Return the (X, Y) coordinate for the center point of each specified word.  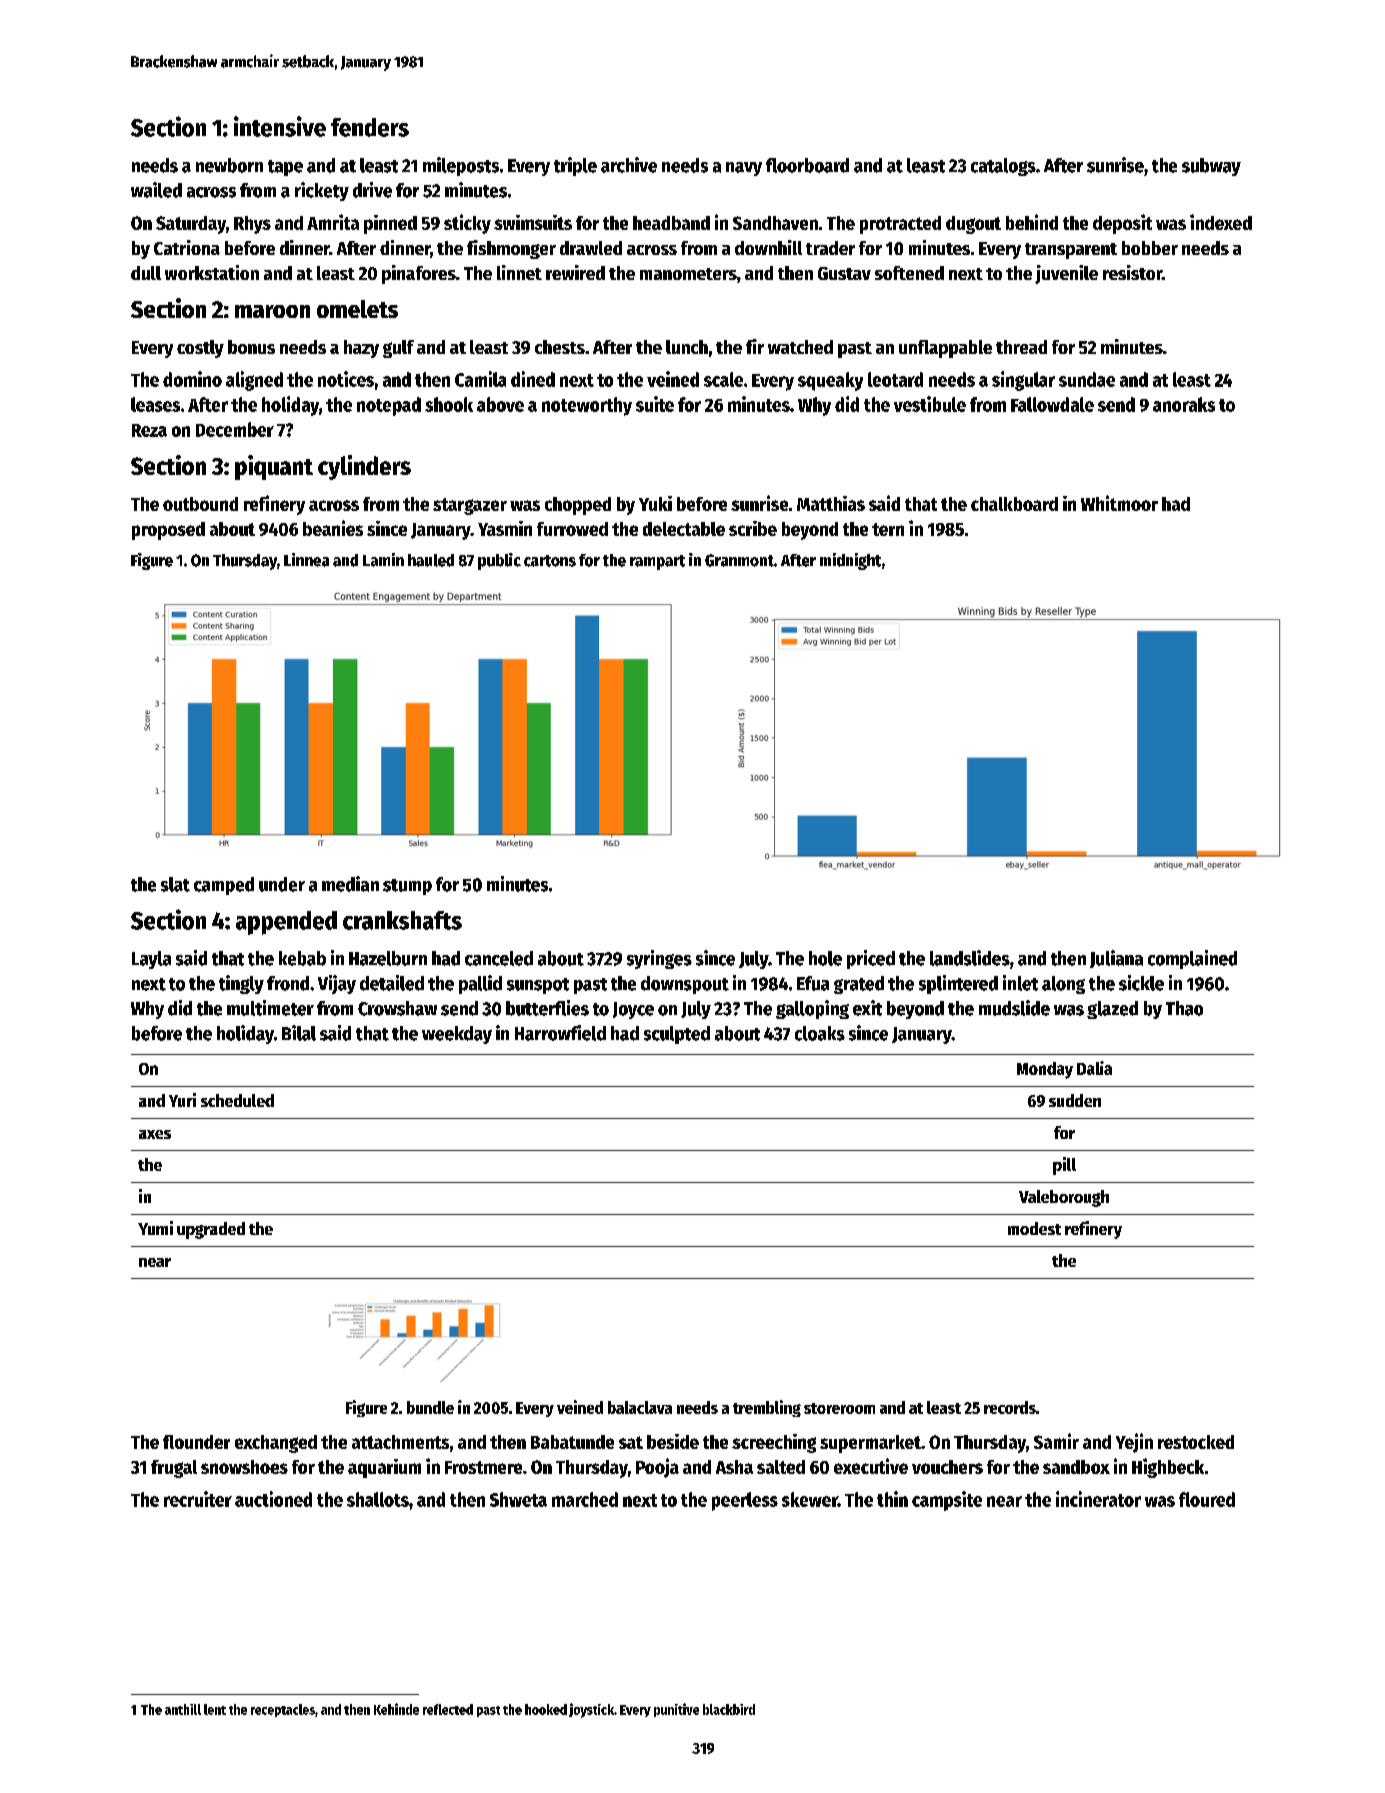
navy (744, 169)
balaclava (640, 1407)
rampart (657, 562)
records (1010, 1407)
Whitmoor (1119, 503)
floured (1207, 1499)
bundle (430, 1407)
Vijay (337, 984)
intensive (280, 126)
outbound (200, 504)
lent (215, 1709)
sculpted (677, 1035)
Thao (1184, 1008)
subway (1211, 167)
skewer (810, 1499)
